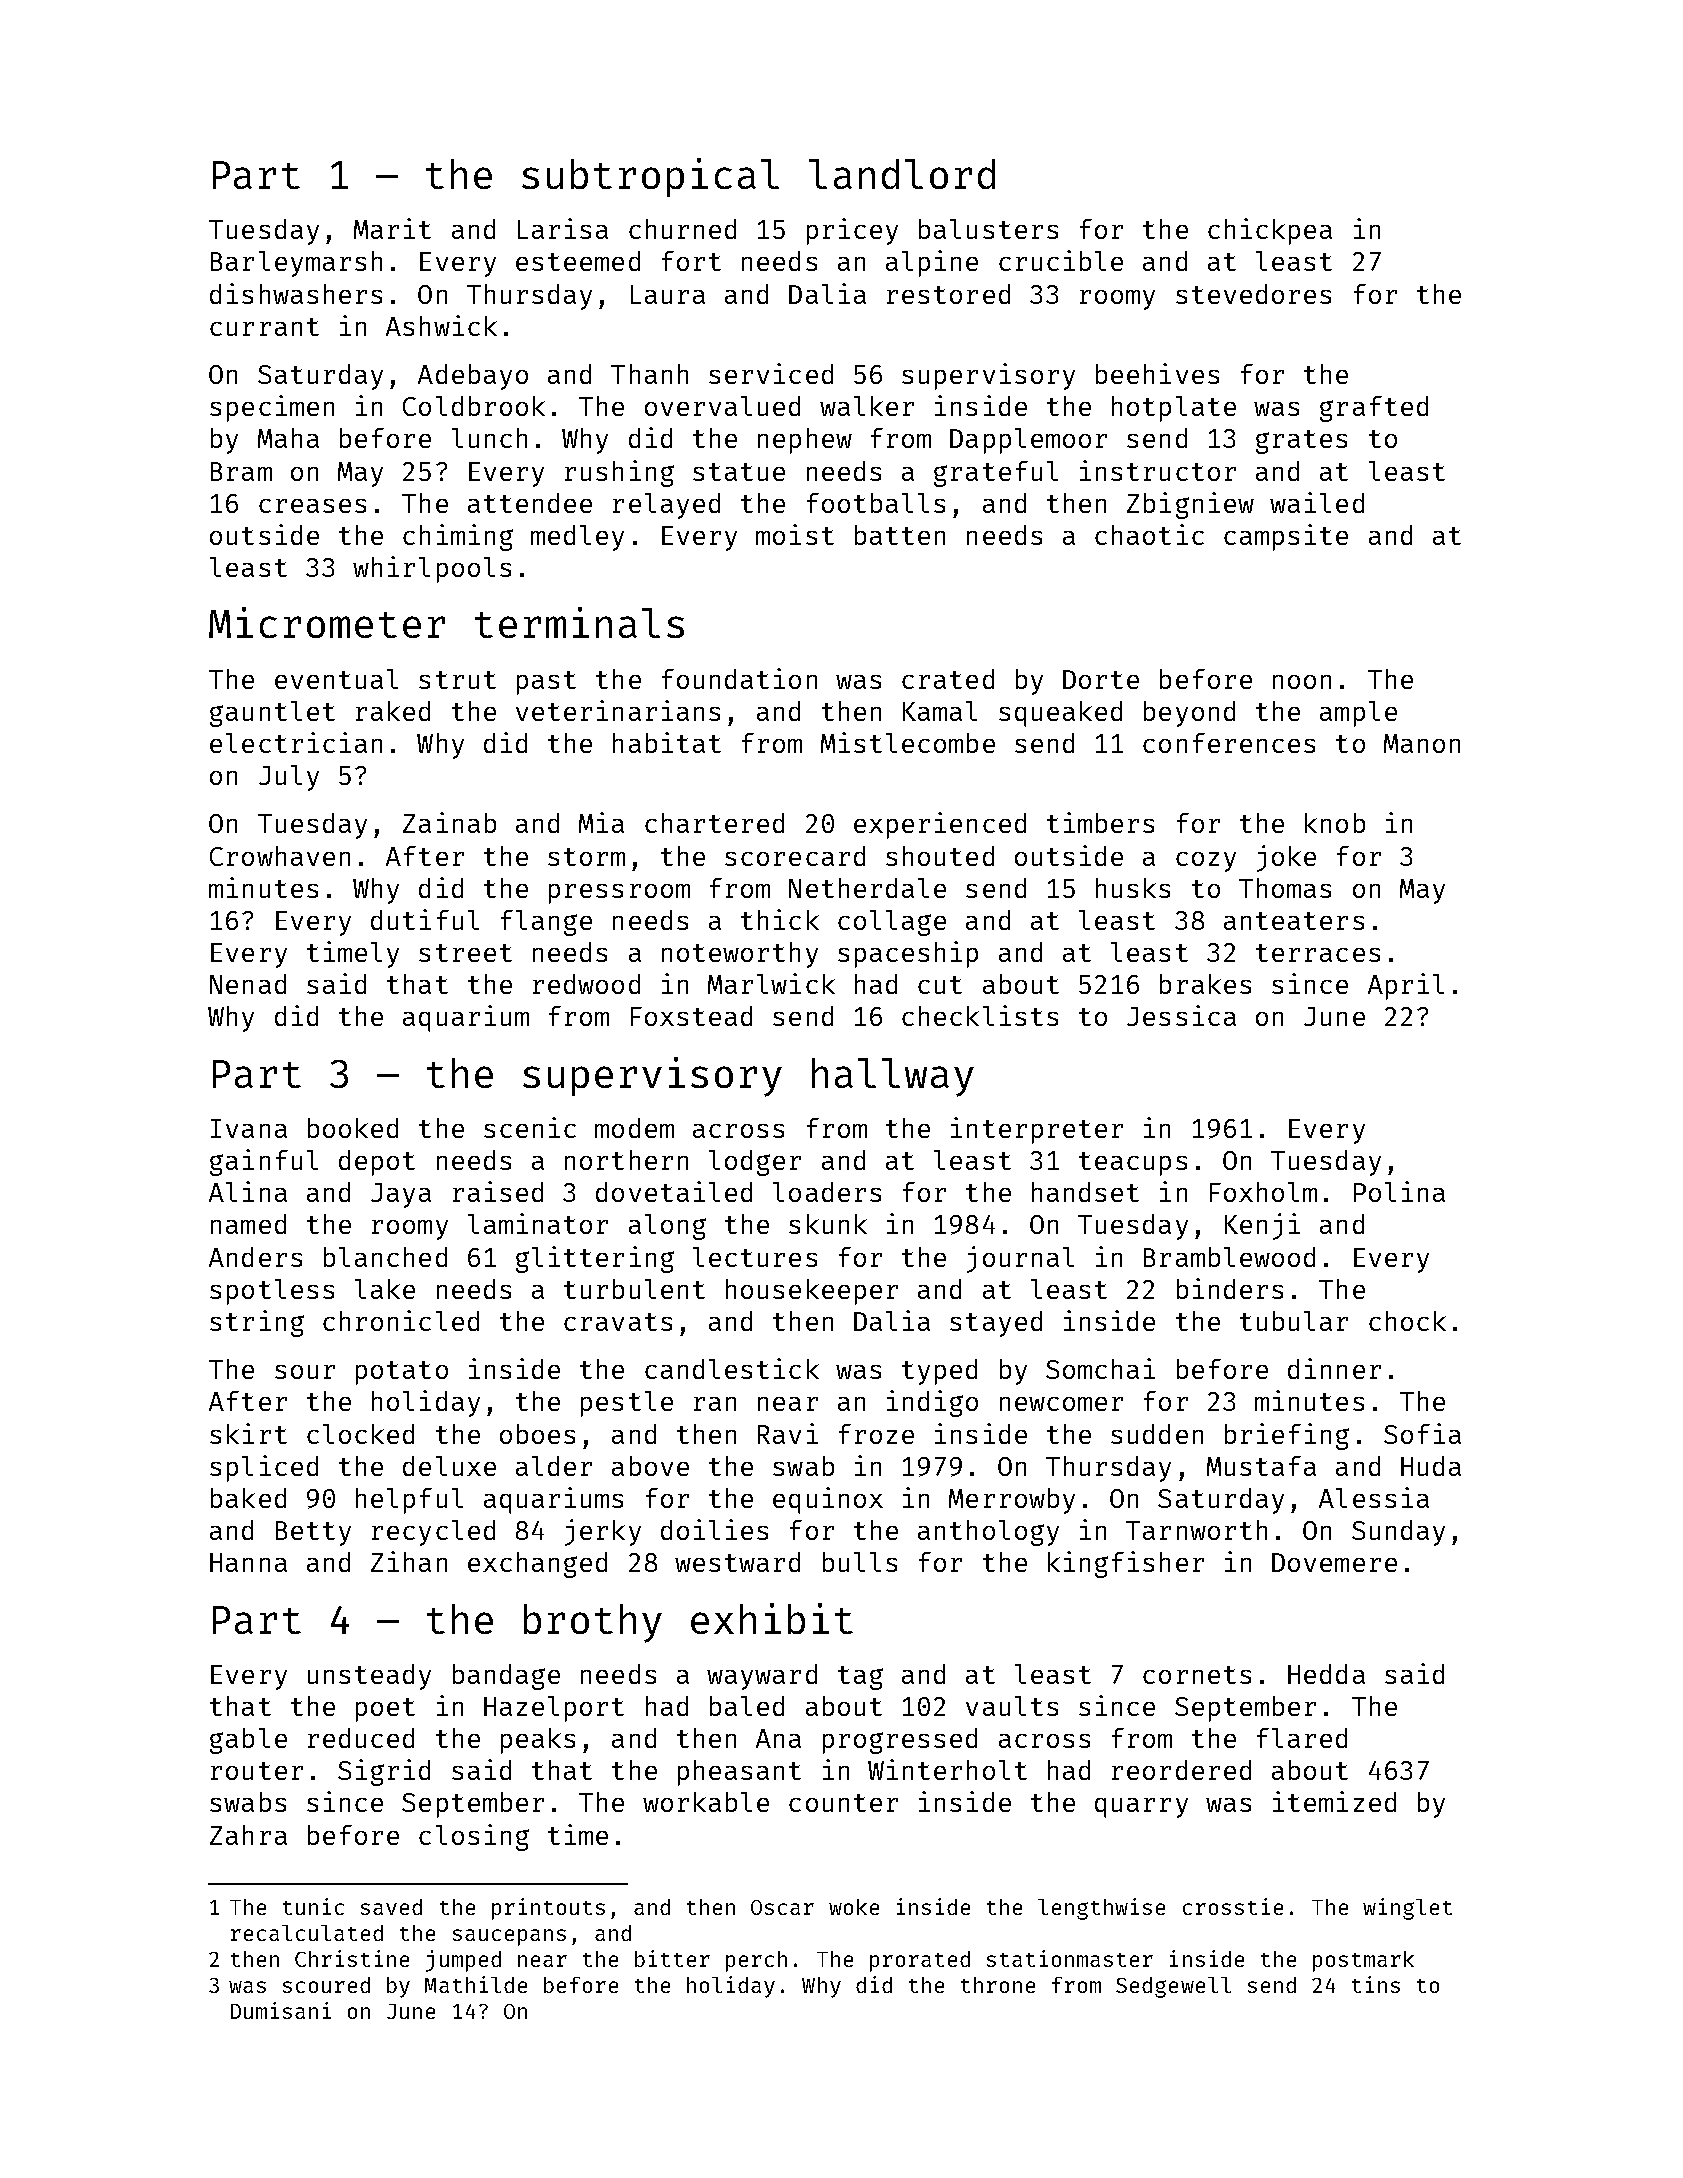 Image resolution: width=1683 pixels, height=2178 pixels. I want to click on street, so click(465, 953).
